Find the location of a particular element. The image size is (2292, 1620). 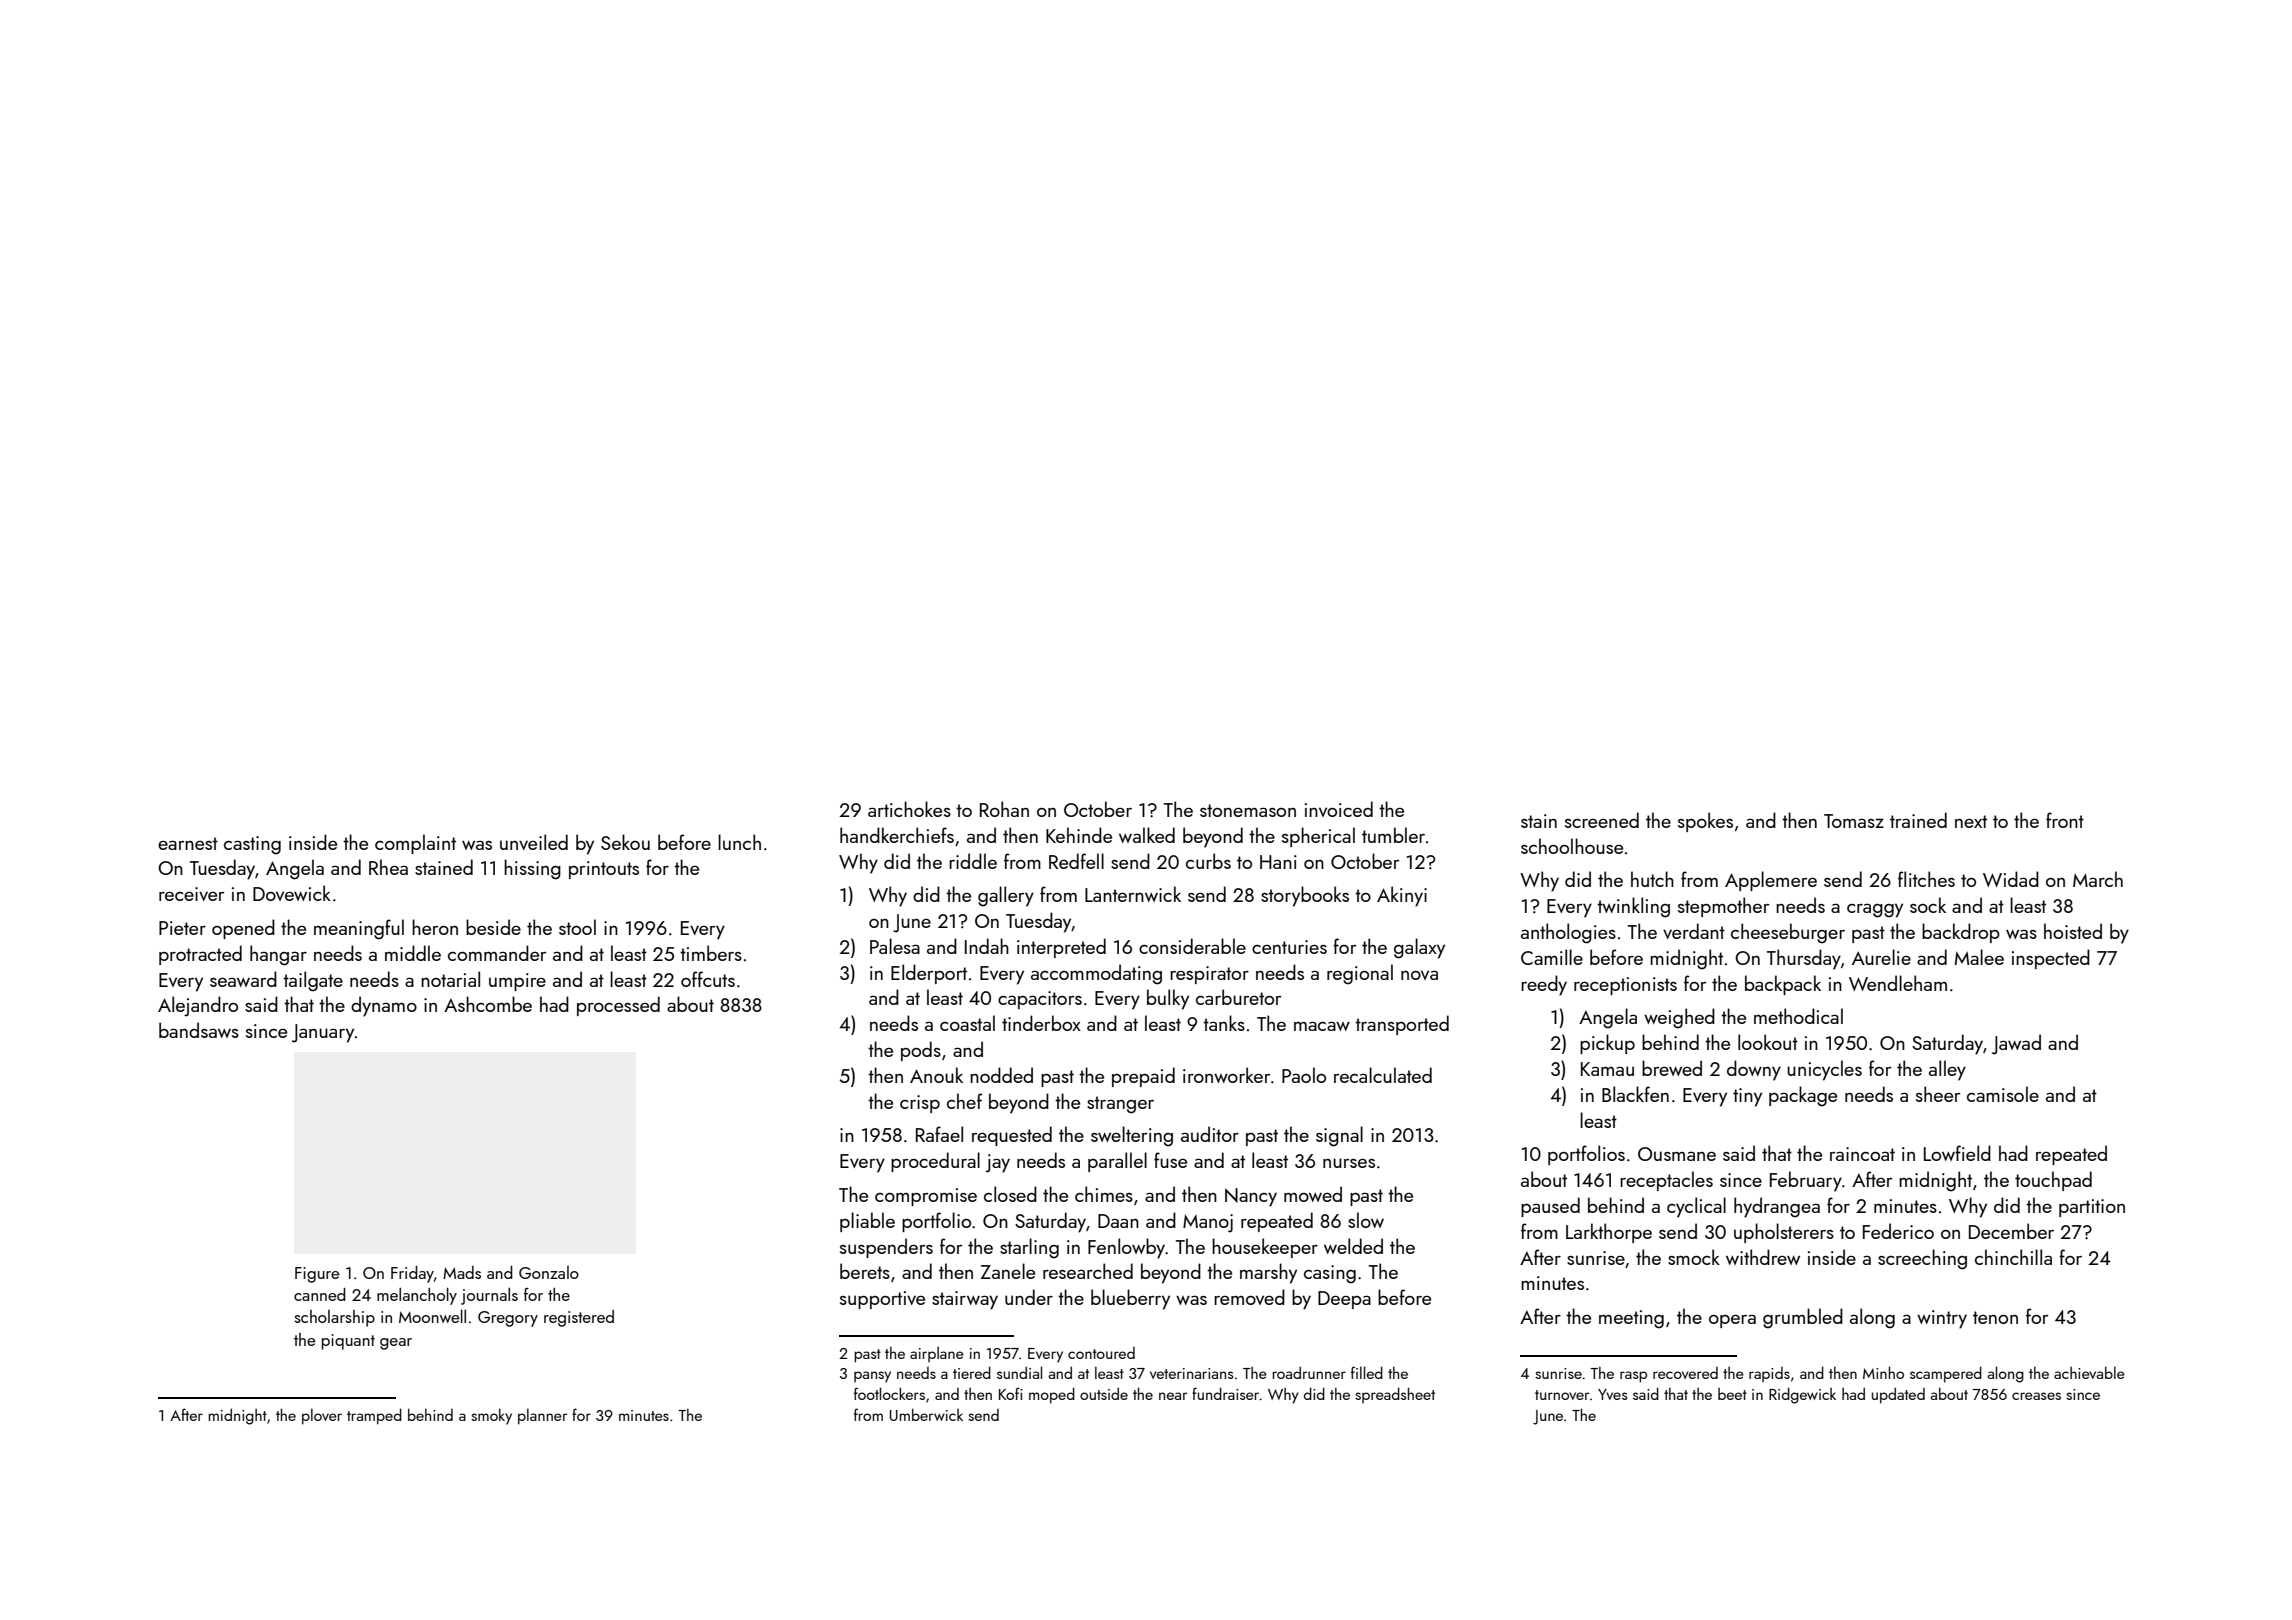

Dovewick is located at coordinates (292, 893).
